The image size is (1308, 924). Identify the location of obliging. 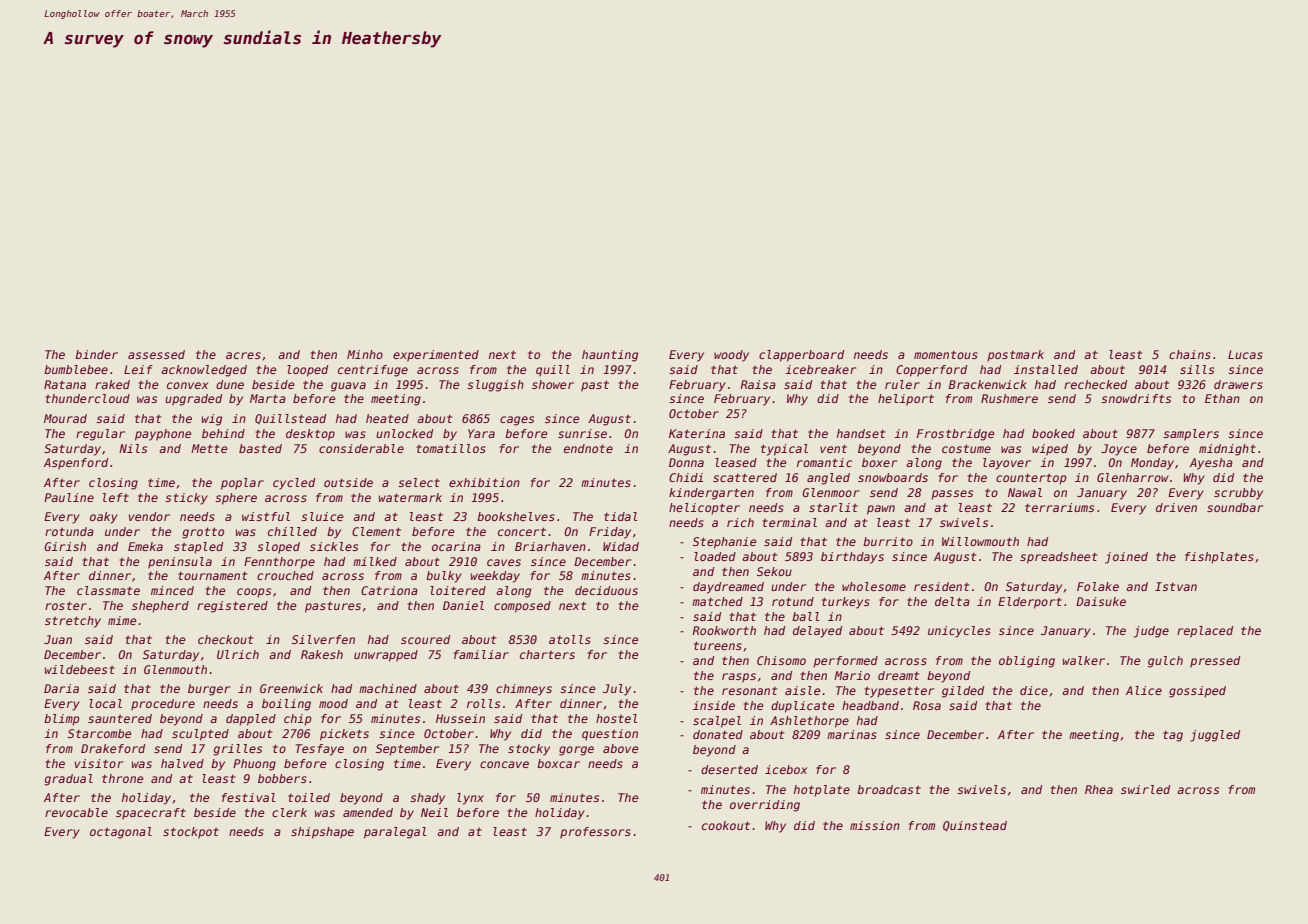
(1027, 662).
